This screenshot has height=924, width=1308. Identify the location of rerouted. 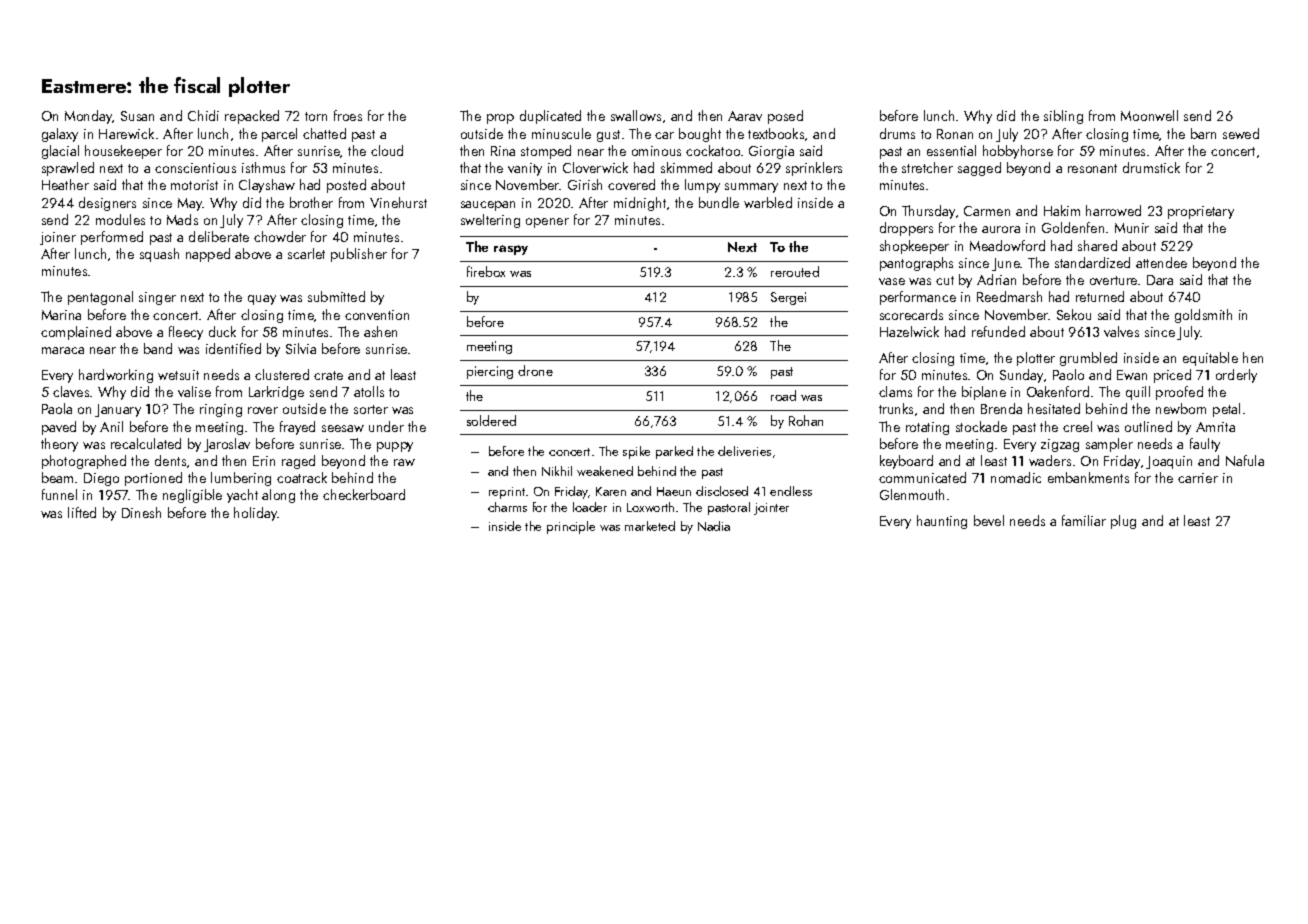
(795, 271).
